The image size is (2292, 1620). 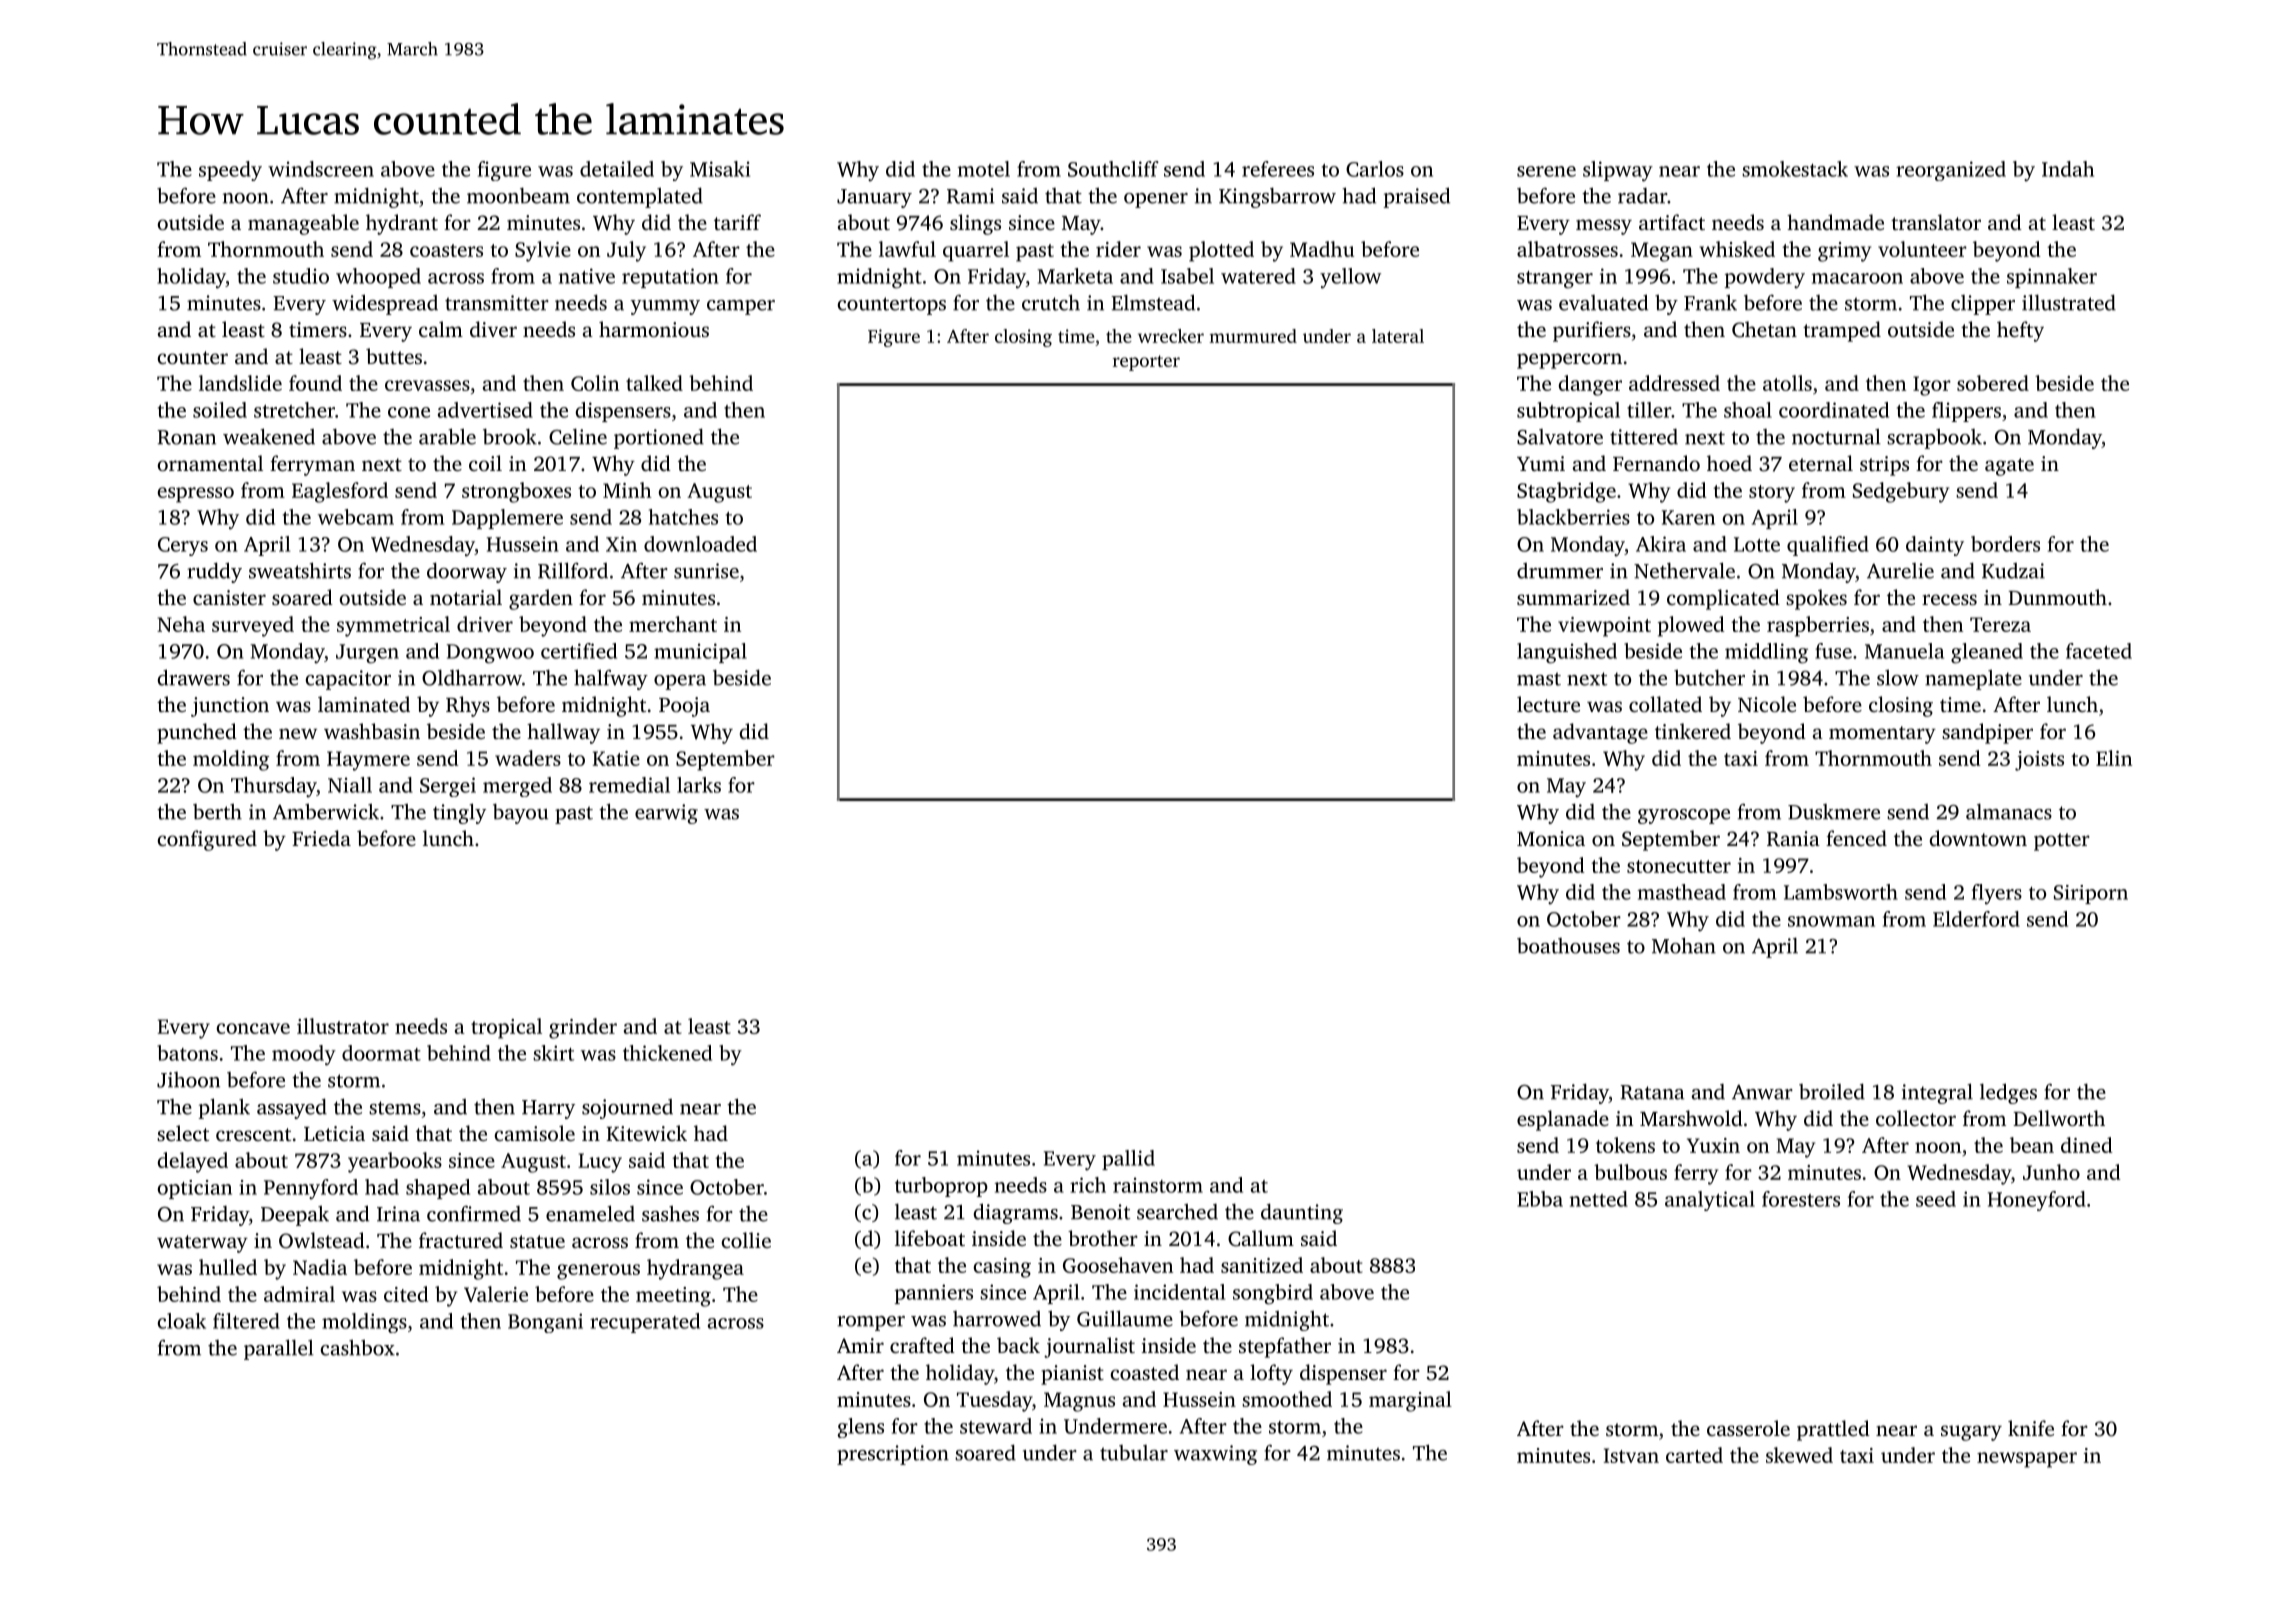 What do you see at coordinates (1128, 1160) in the page?
I see `pallid` at bounding box center [1128, 1160].
